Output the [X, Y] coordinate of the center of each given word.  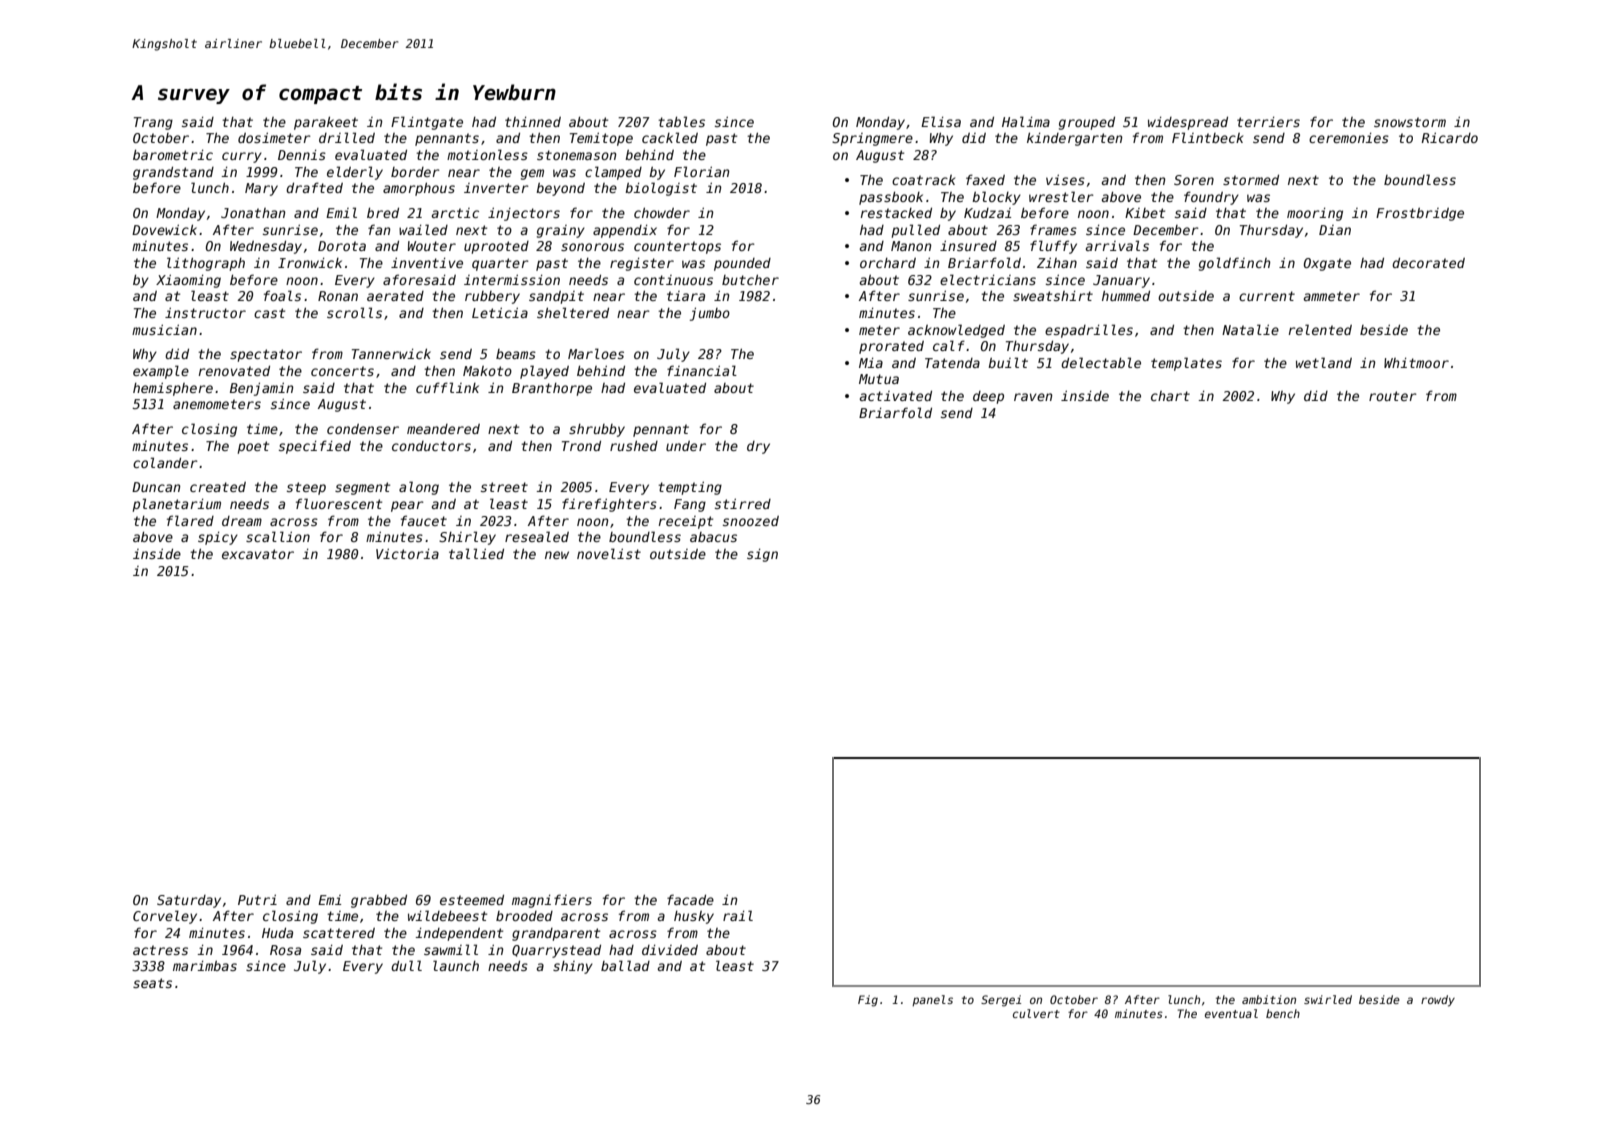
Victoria [407, 554]
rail [738, 915]
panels [932, 1000]
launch [456, 965]
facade [690, 899]
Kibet [1145, 213]
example [161, 372]
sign [762, 555]
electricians [988, 279]
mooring [1315, 214]
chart [1170, 396]
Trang [153, 123]
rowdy [1438, 1001]
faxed [985, 179]
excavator [258, 554]
